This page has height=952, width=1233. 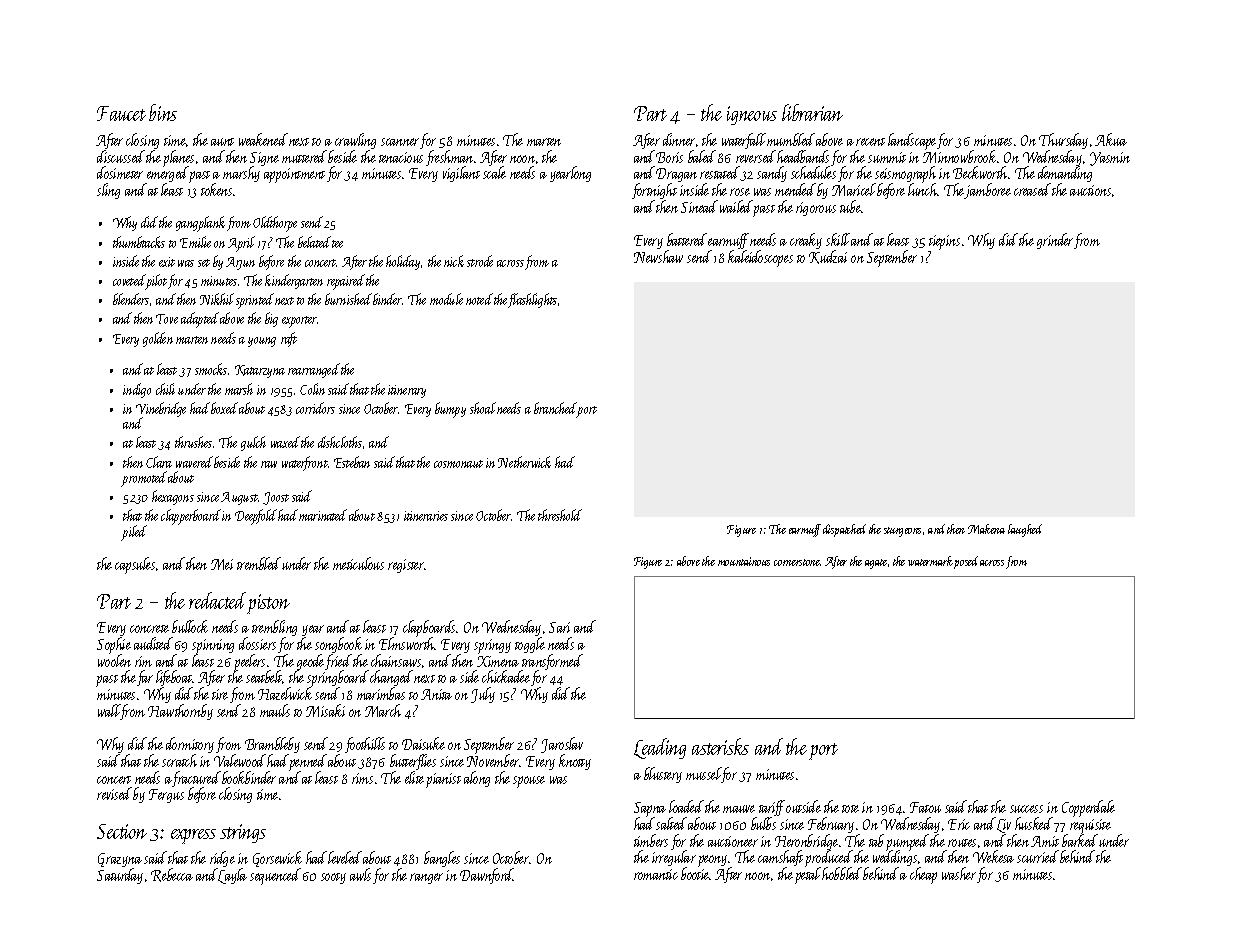 What do you see at coordinates (426, 878) in the page?
I see `ranger` at bounding box center [426, 878].
